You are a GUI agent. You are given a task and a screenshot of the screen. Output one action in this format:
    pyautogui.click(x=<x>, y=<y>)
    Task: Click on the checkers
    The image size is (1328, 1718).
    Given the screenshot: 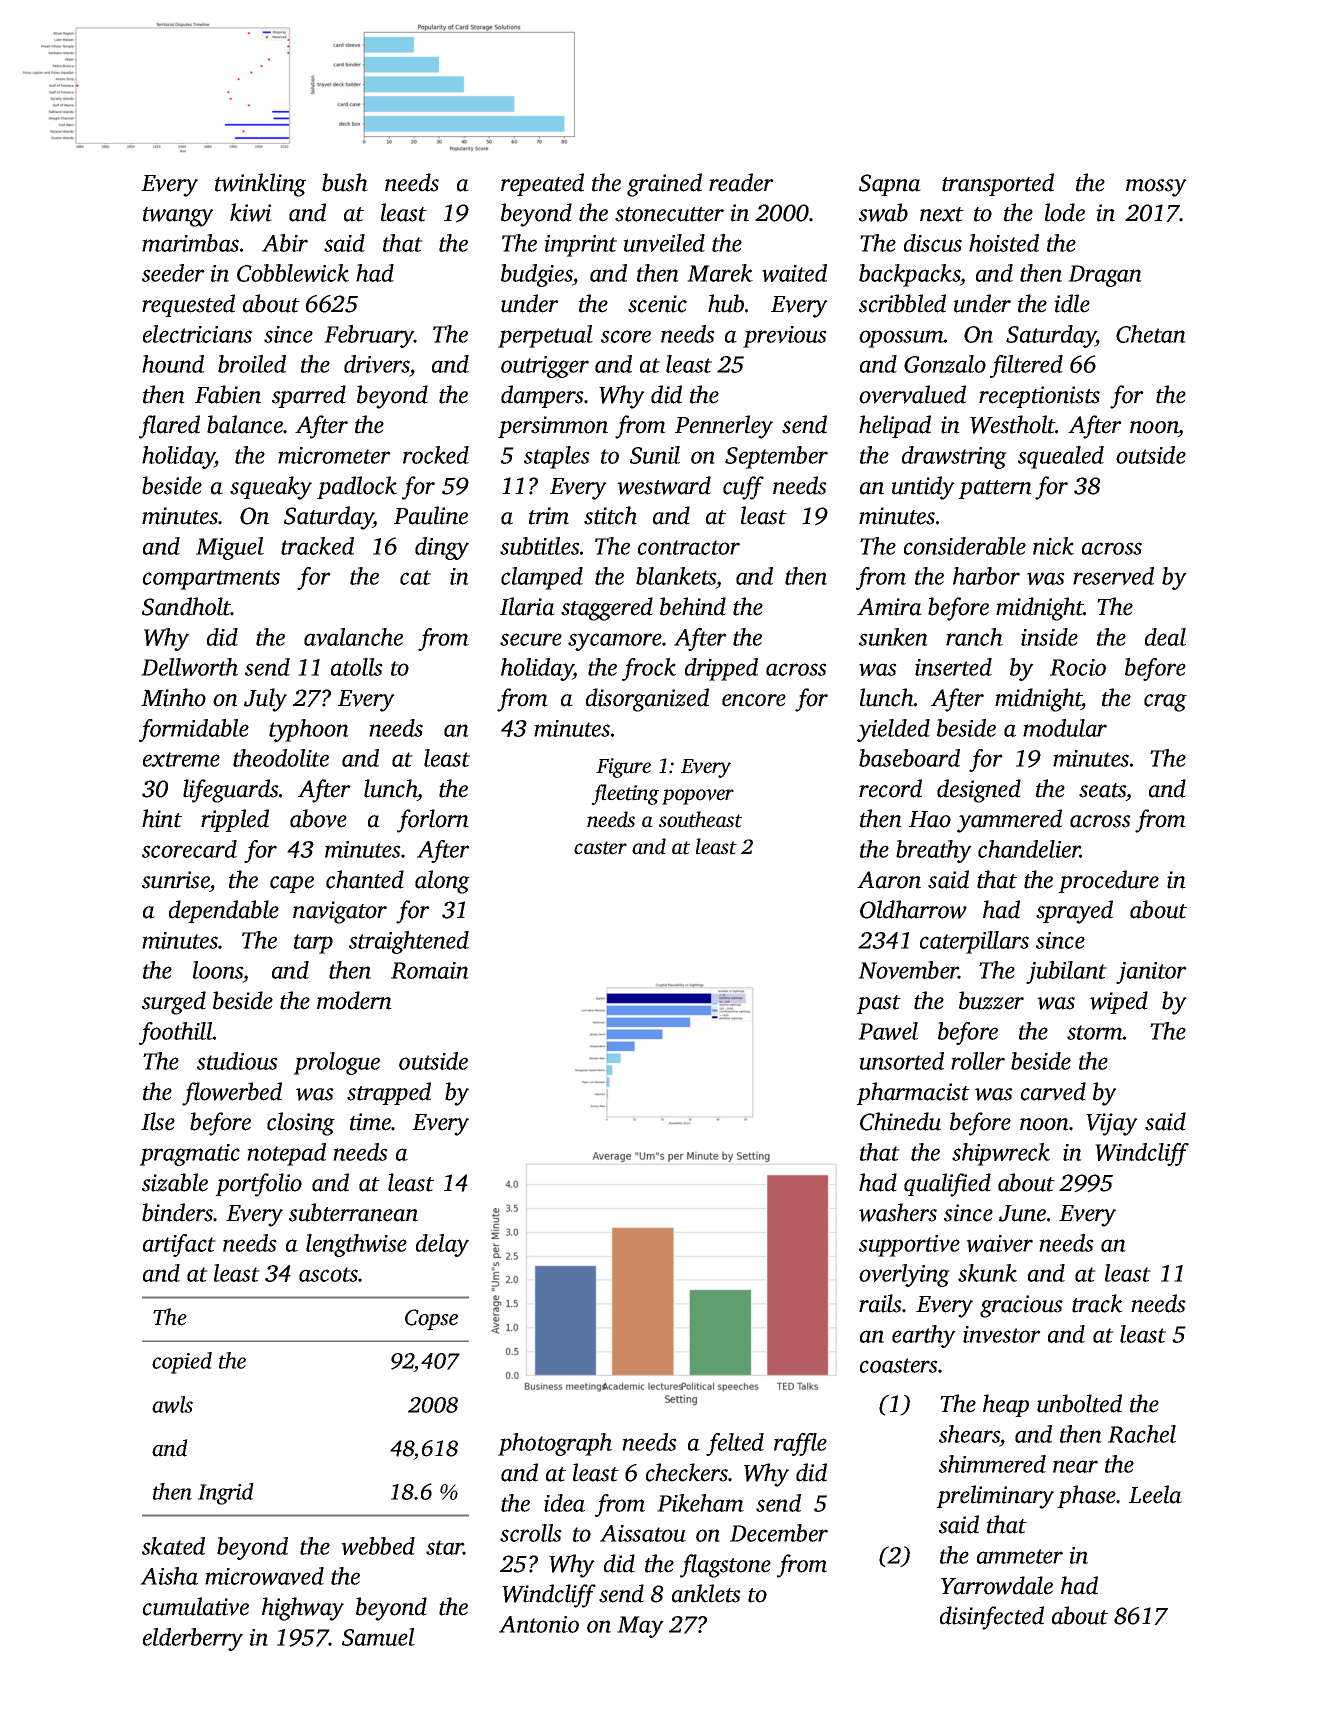 What is the action you would take?
    pyautogui.click(x=687, y=1472)
